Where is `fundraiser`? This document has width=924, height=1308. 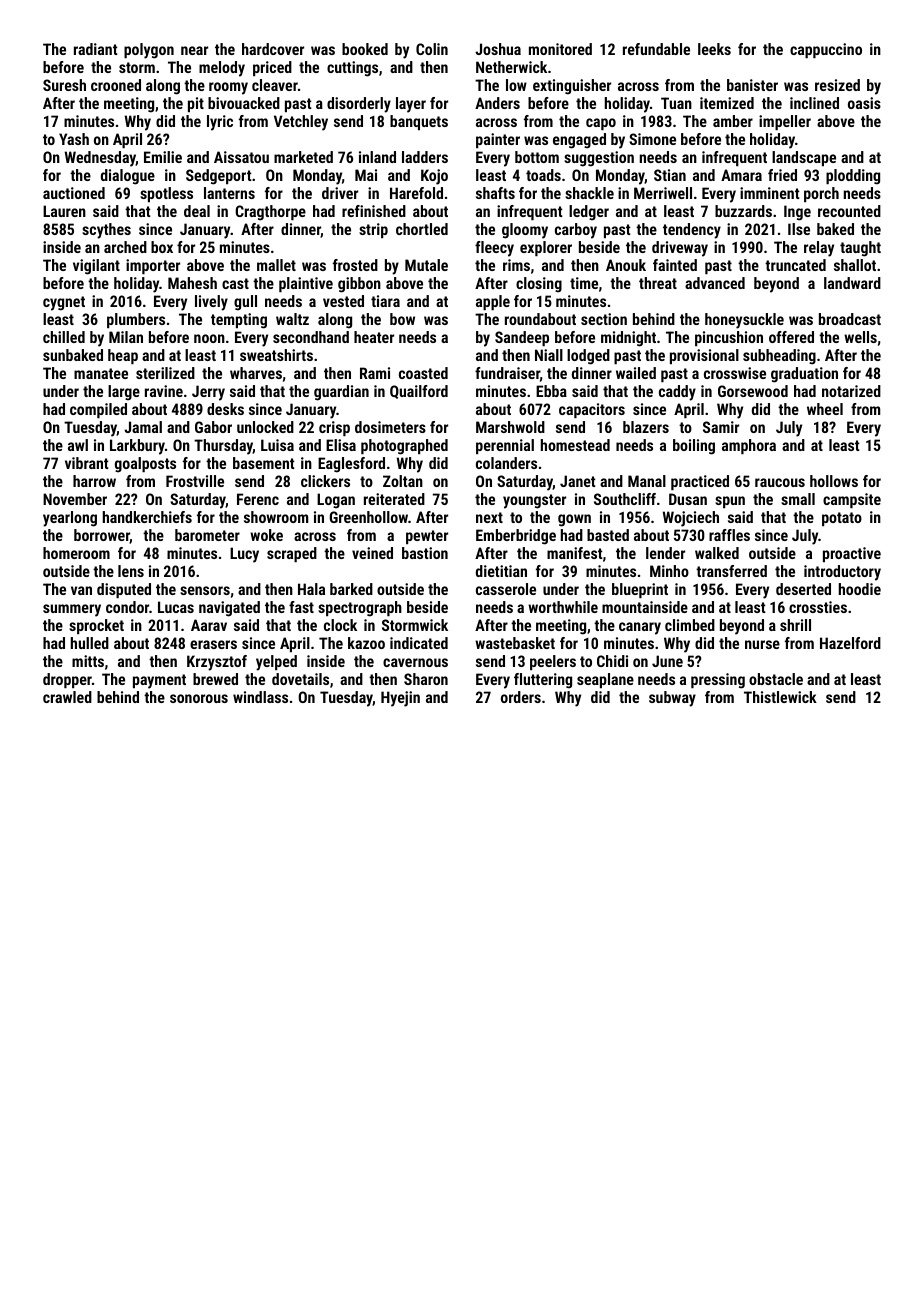 fundraiser is located at coordinates (507, 373).
